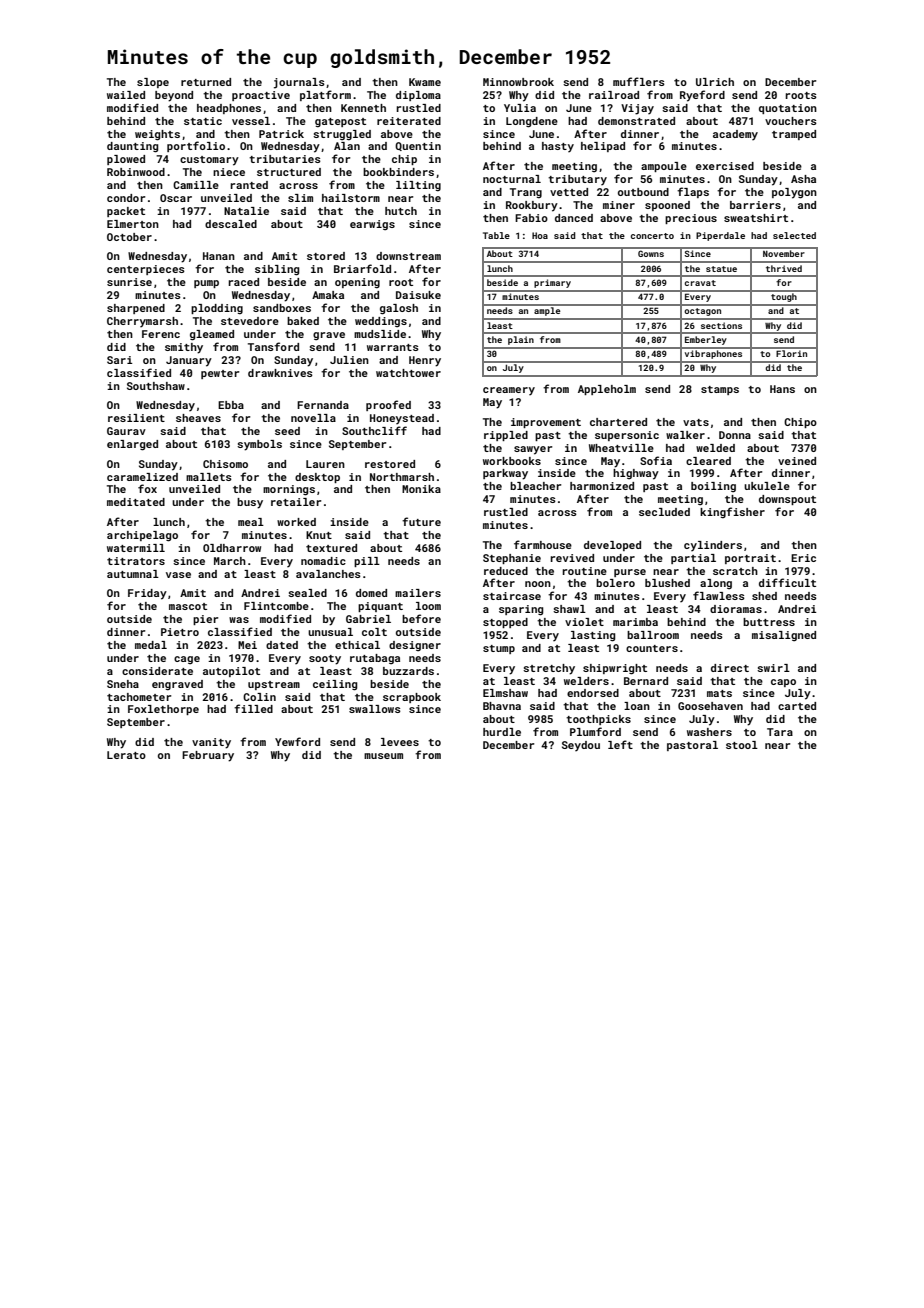  I want to click on stool, so click(742, 745).
